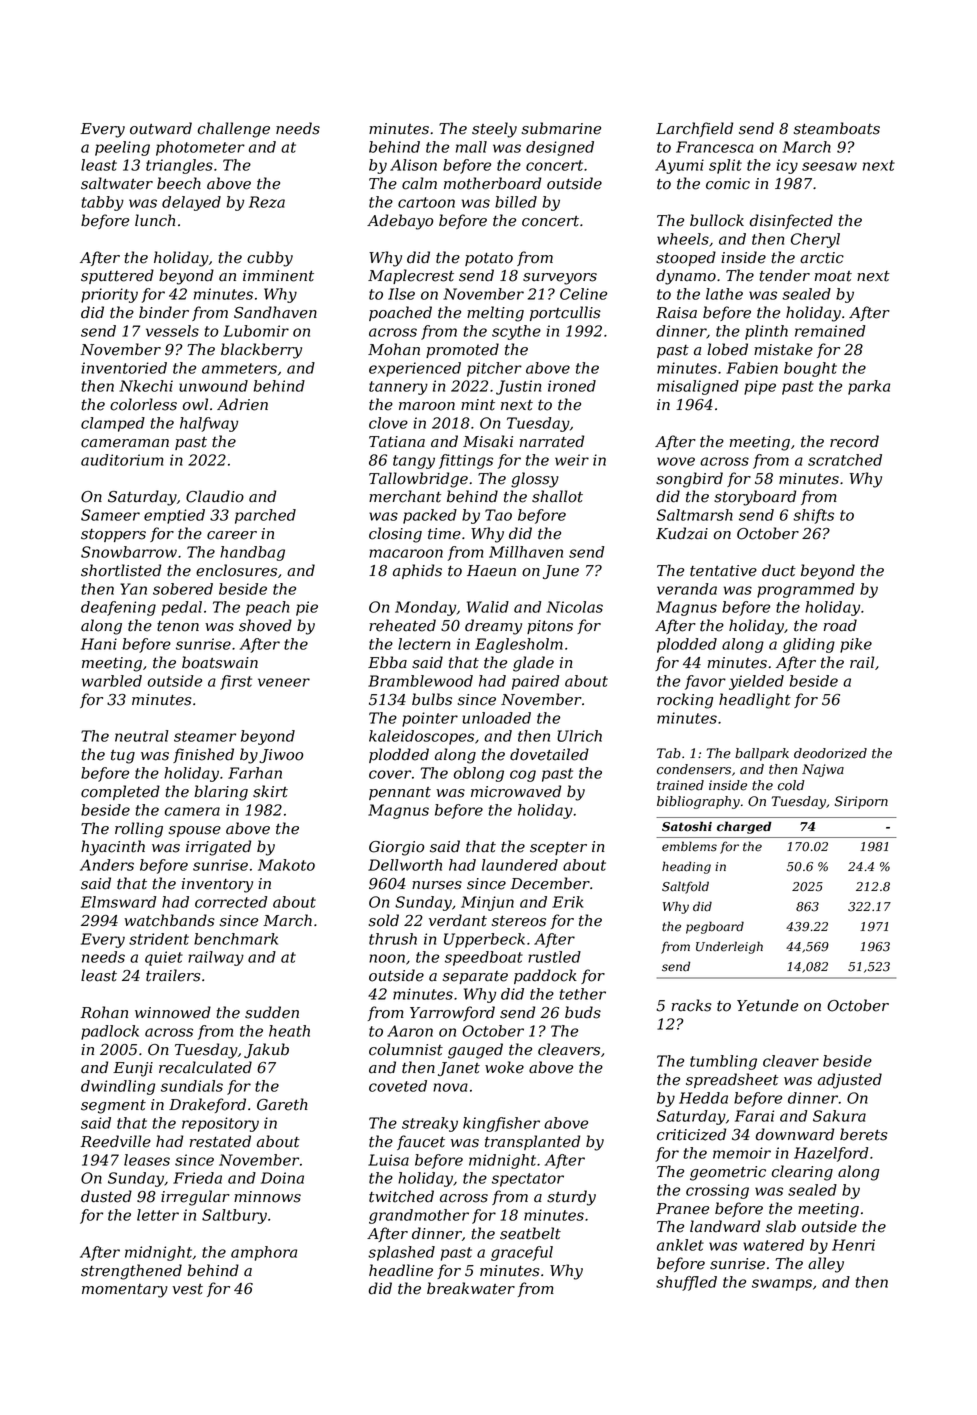 The width and height of the page is (977, 1415). I want to click on swamps, so click(782, 1285).
